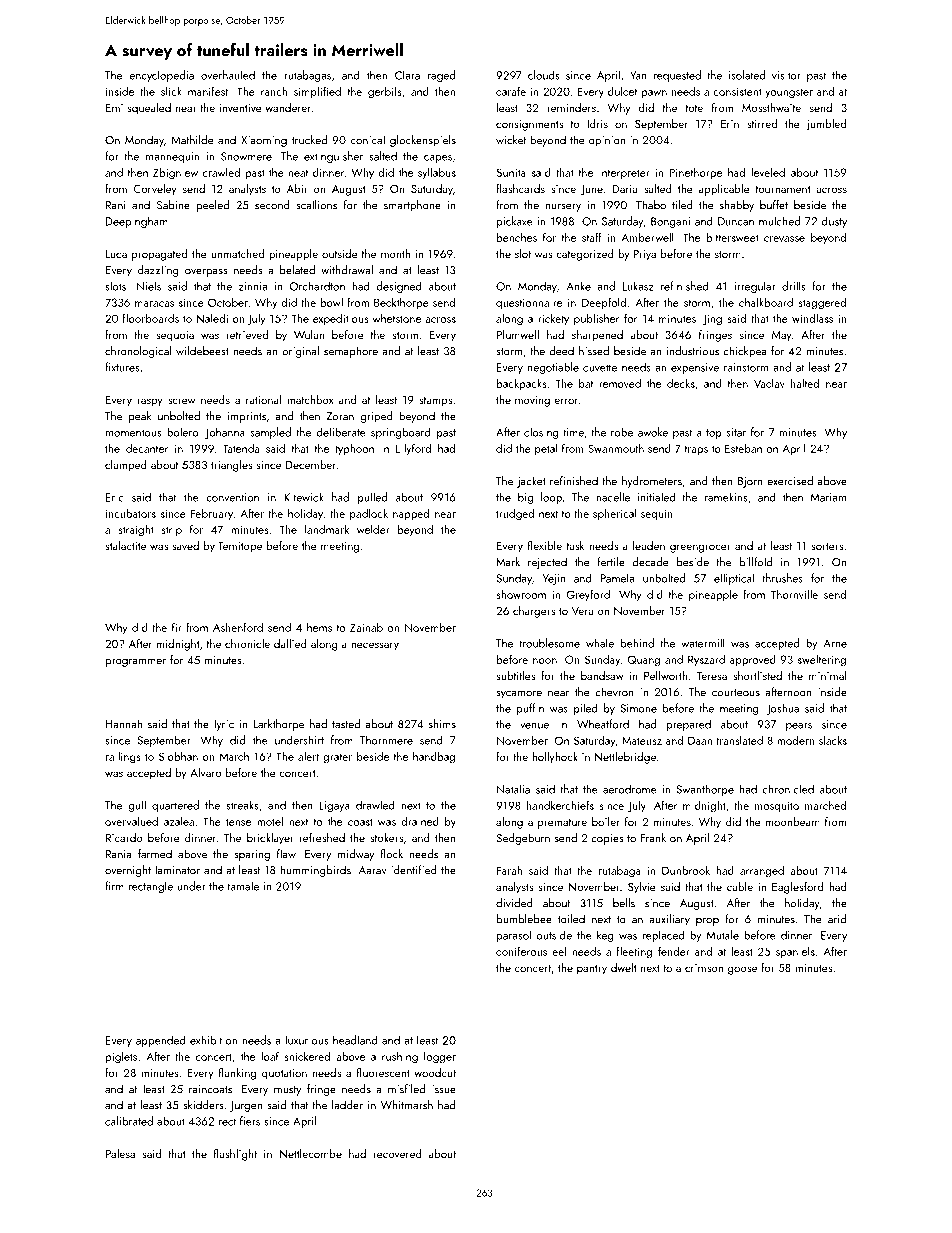  I want to click on flexible, so click(545, 545).
